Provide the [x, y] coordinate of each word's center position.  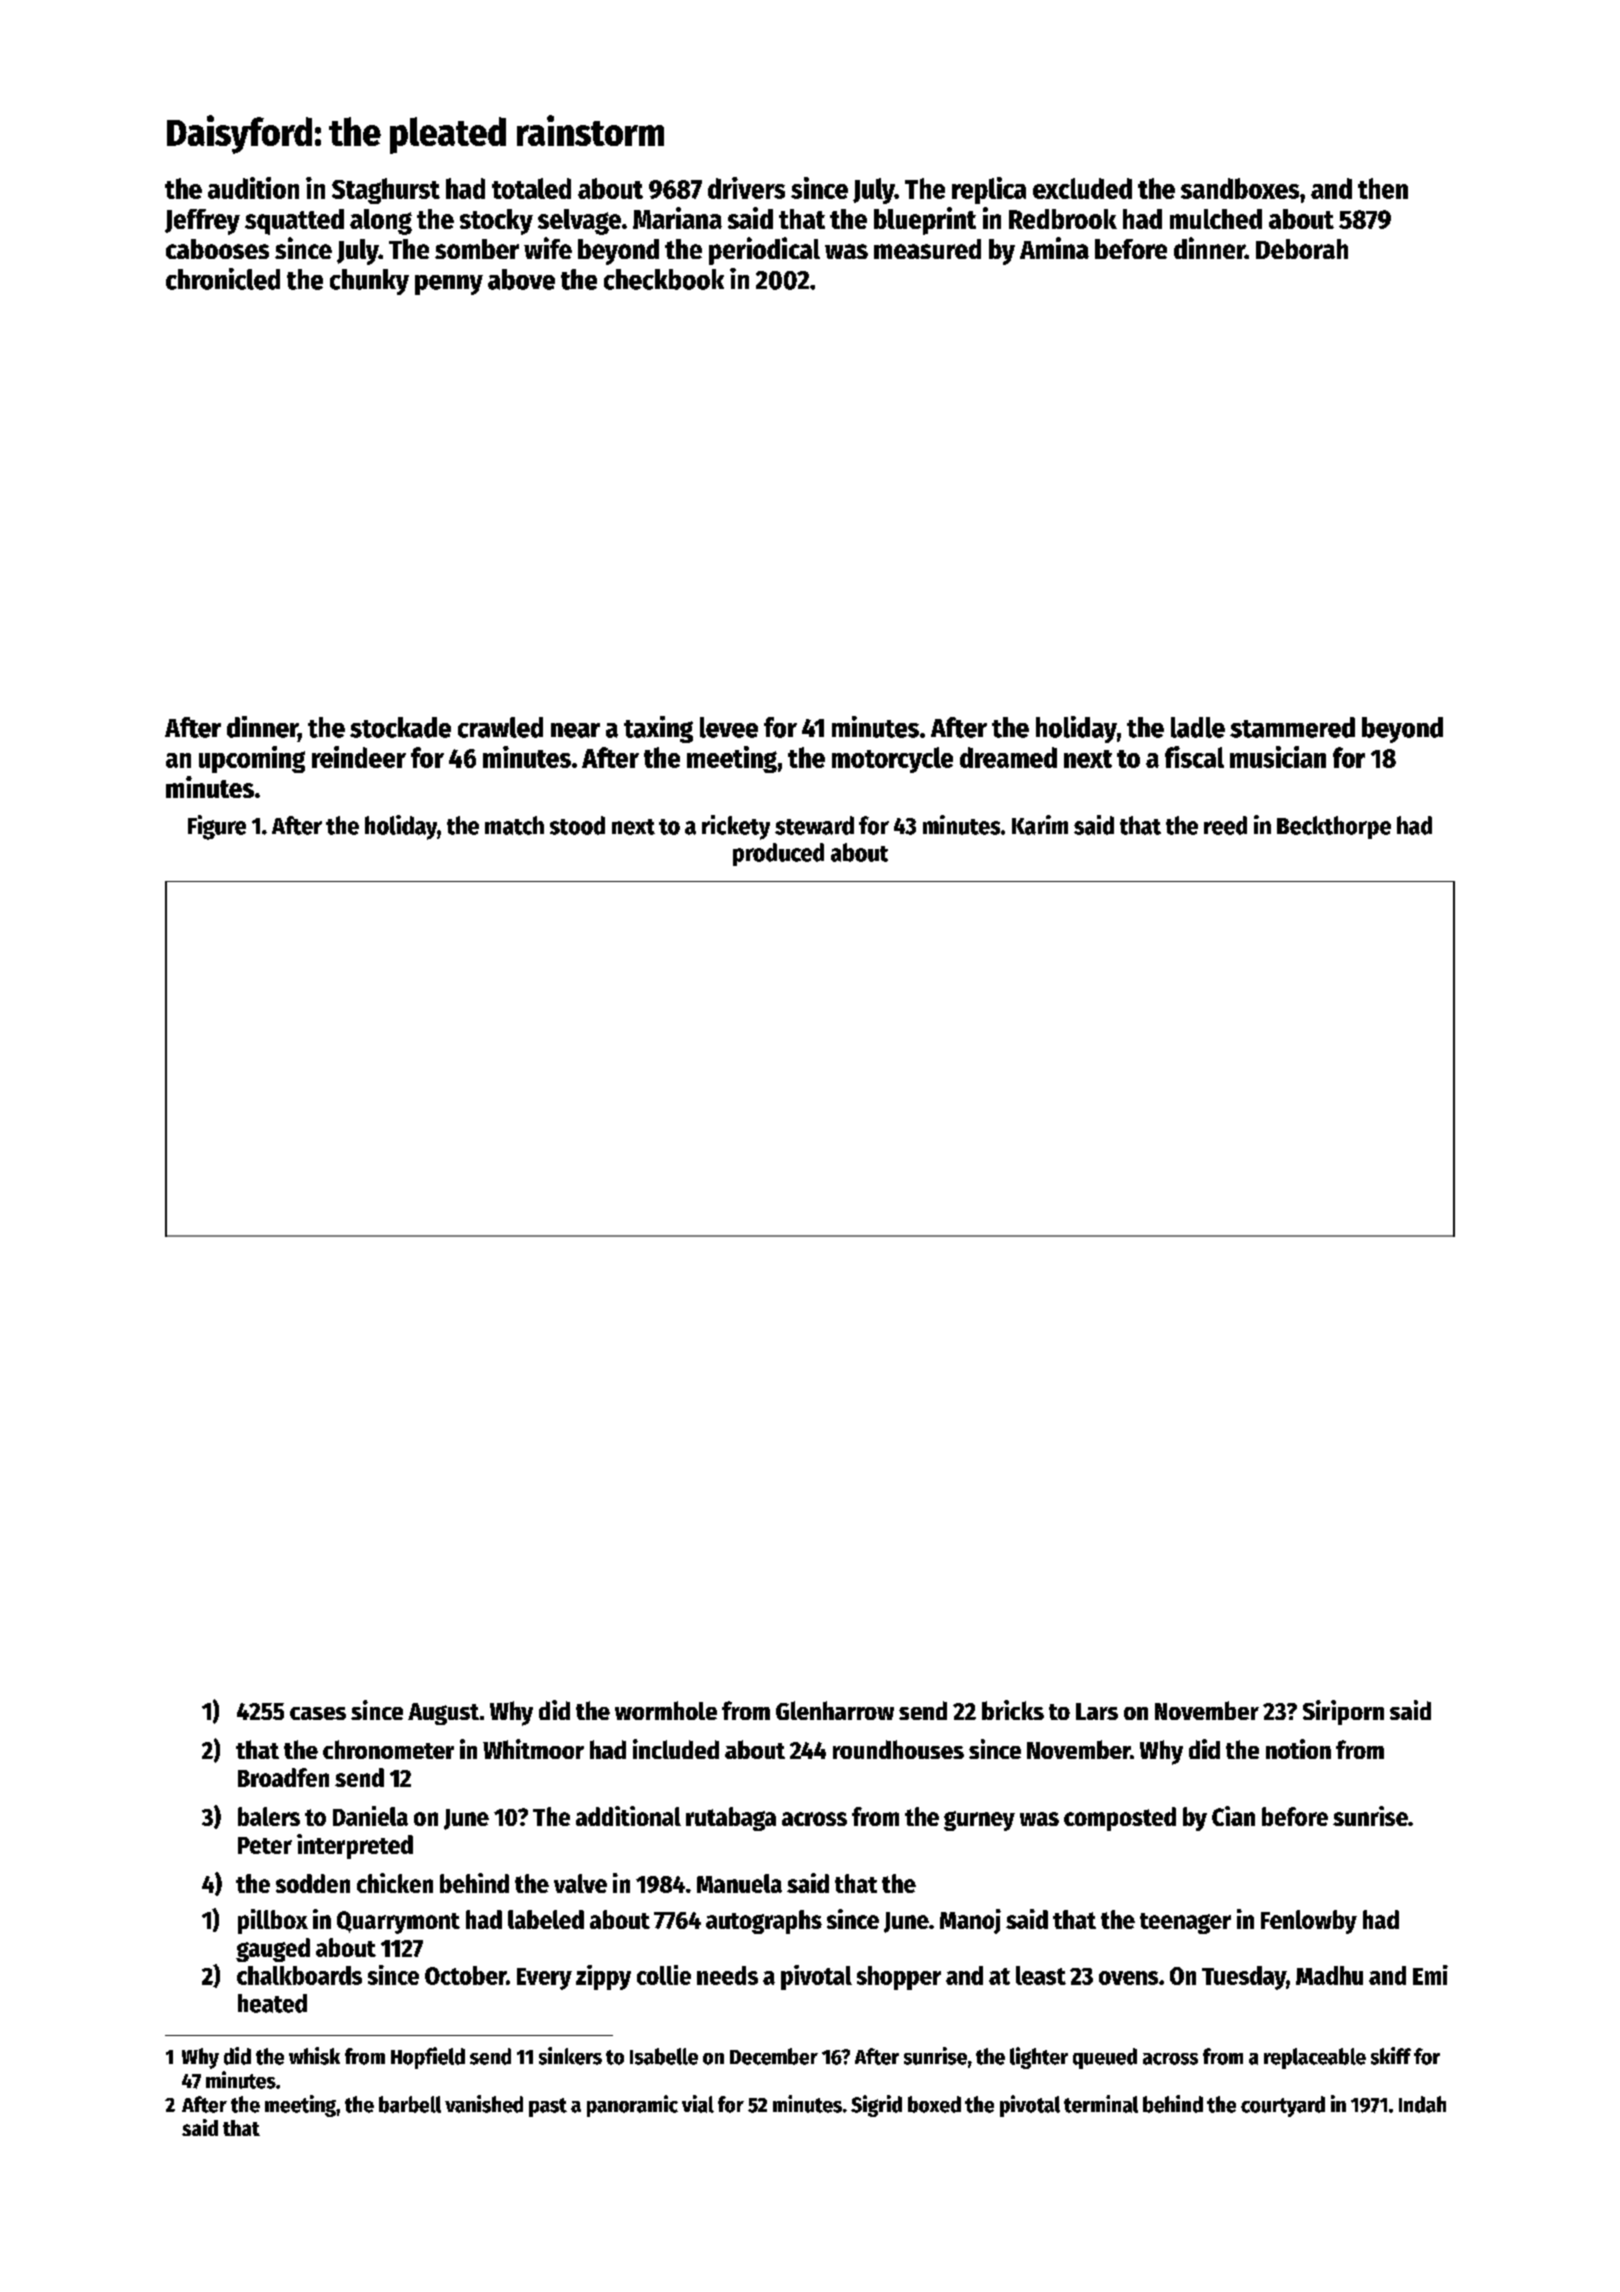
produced [778, 854]
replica [989, 190]
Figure [217, 827]
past [548, 2107]
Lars [1097, 1711]
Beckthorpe [1334, 827]
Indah [1422, 2104]
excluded [1082, 188]
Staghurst [386, 191]
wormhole [666, 1710]
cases [318, 1713]
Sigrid [876, 2106]
